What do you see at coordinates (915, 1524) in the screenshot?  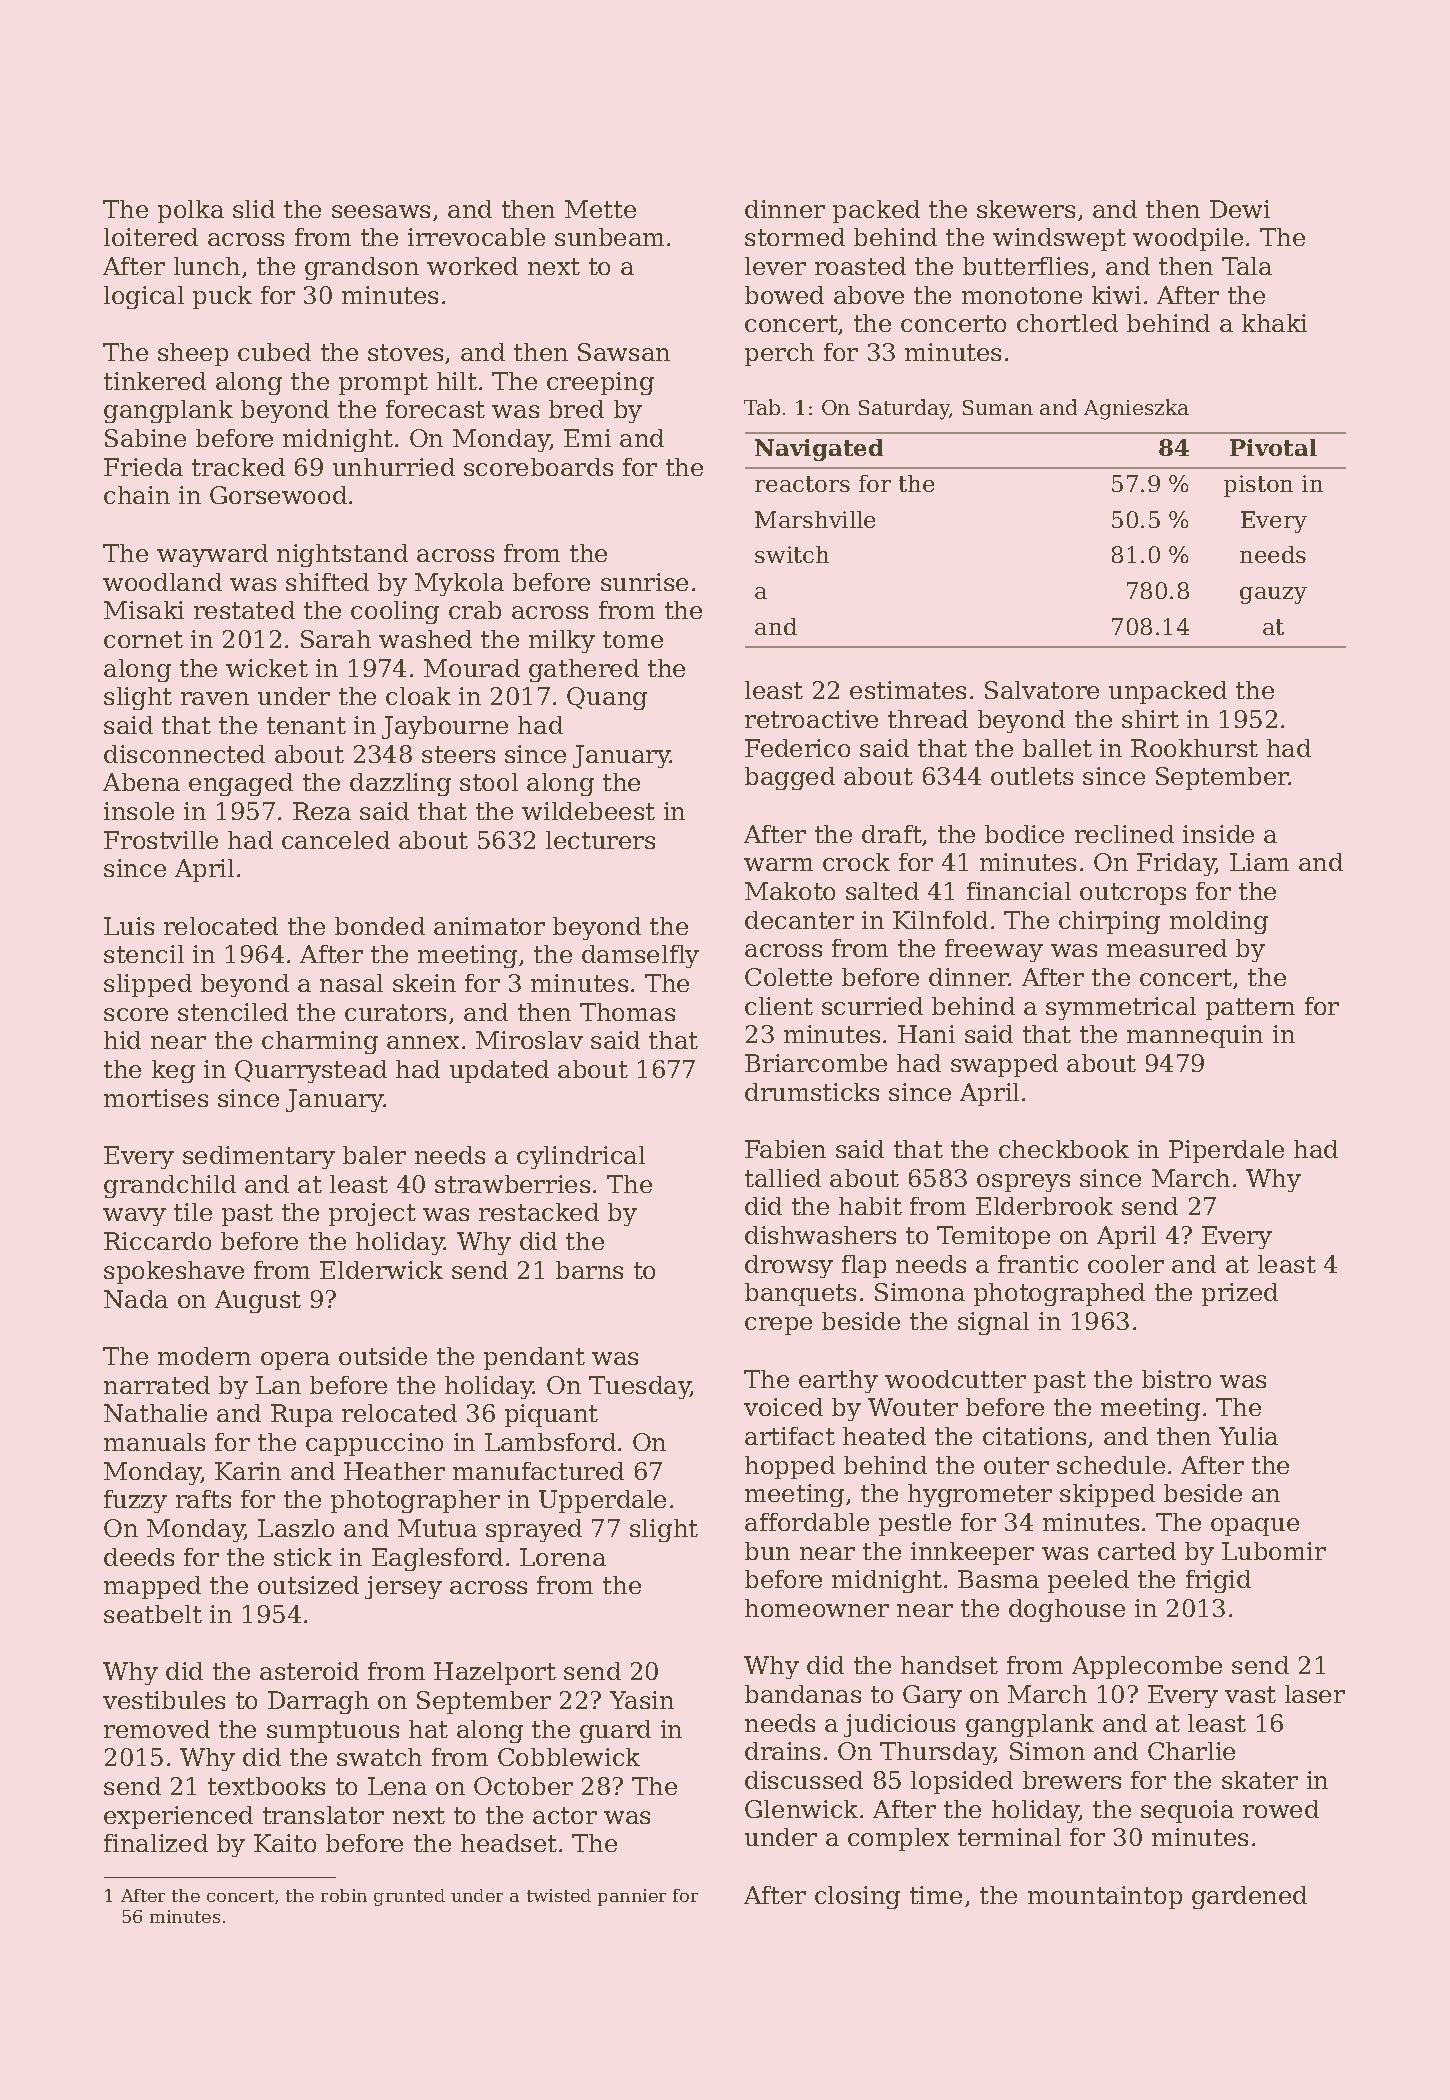 I see `pestle` at bounding box center [915, 1524].
